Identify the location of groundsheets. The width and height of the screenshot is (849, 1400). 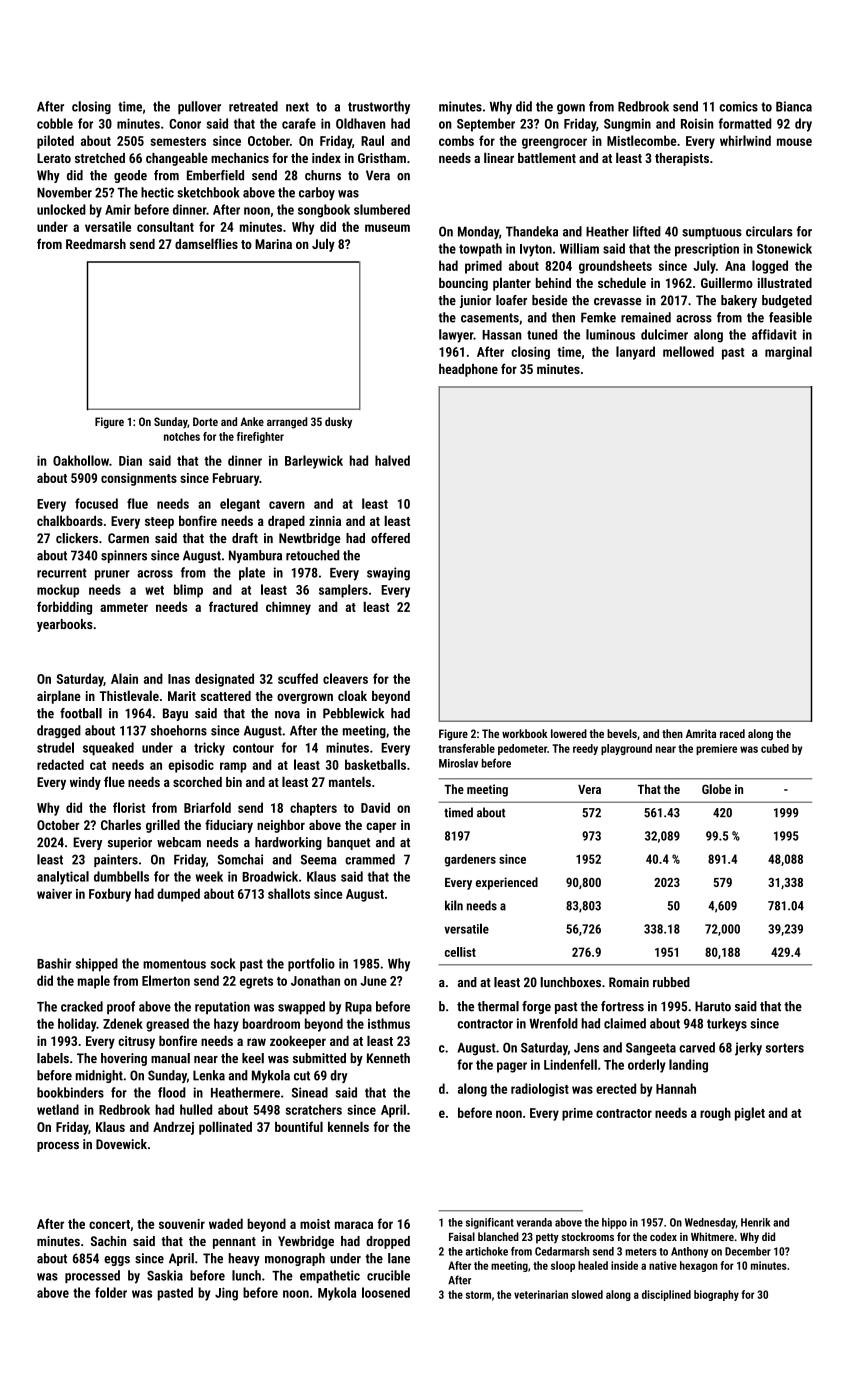
(615, 267).
